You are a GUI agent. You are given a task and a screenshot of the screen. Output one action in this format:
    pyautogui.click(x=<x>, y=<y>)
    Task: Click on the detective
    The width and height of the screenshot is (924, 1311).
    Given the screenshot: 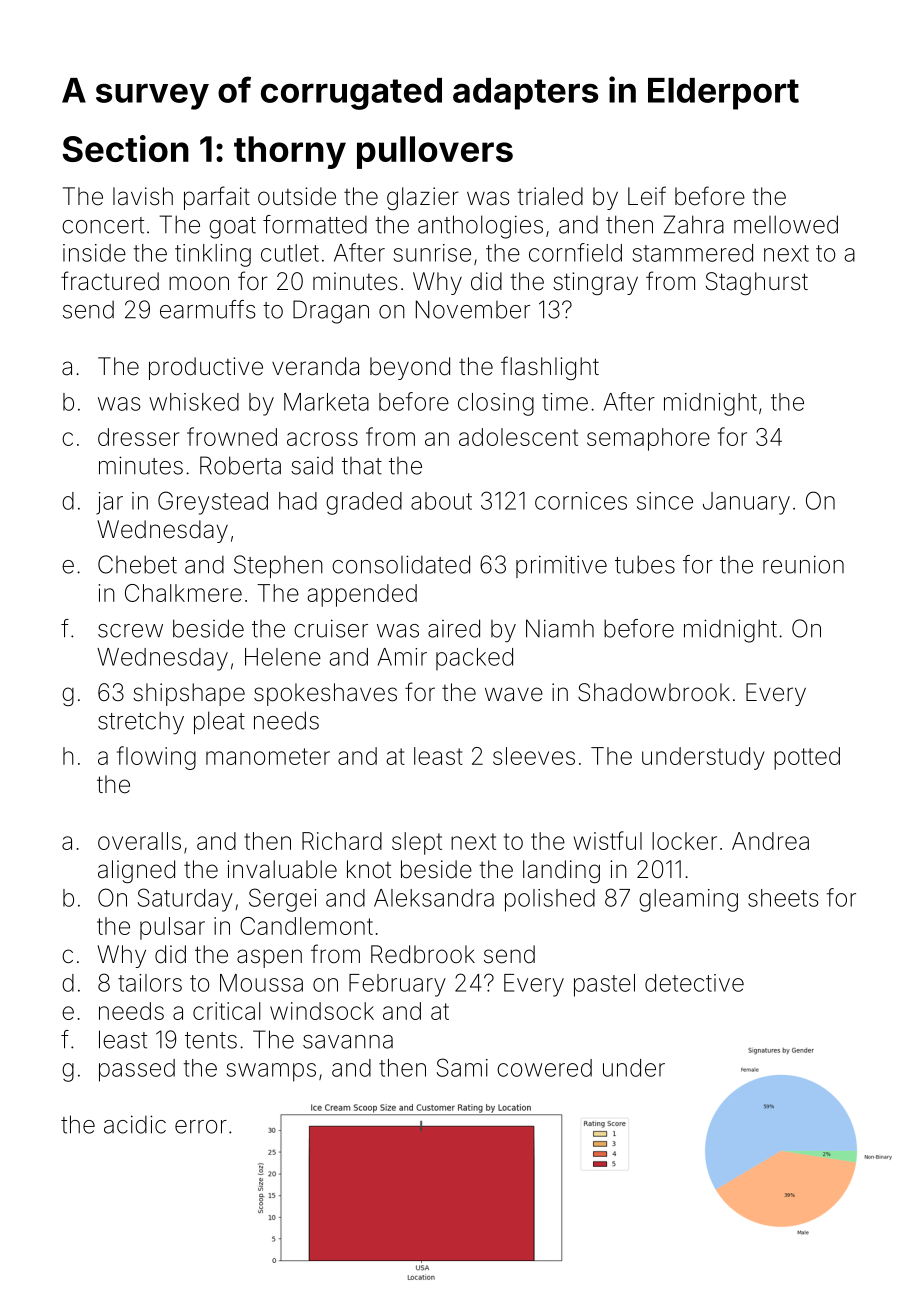 What is the action you would take?
    pyautogui.click(x=694, y=983)
